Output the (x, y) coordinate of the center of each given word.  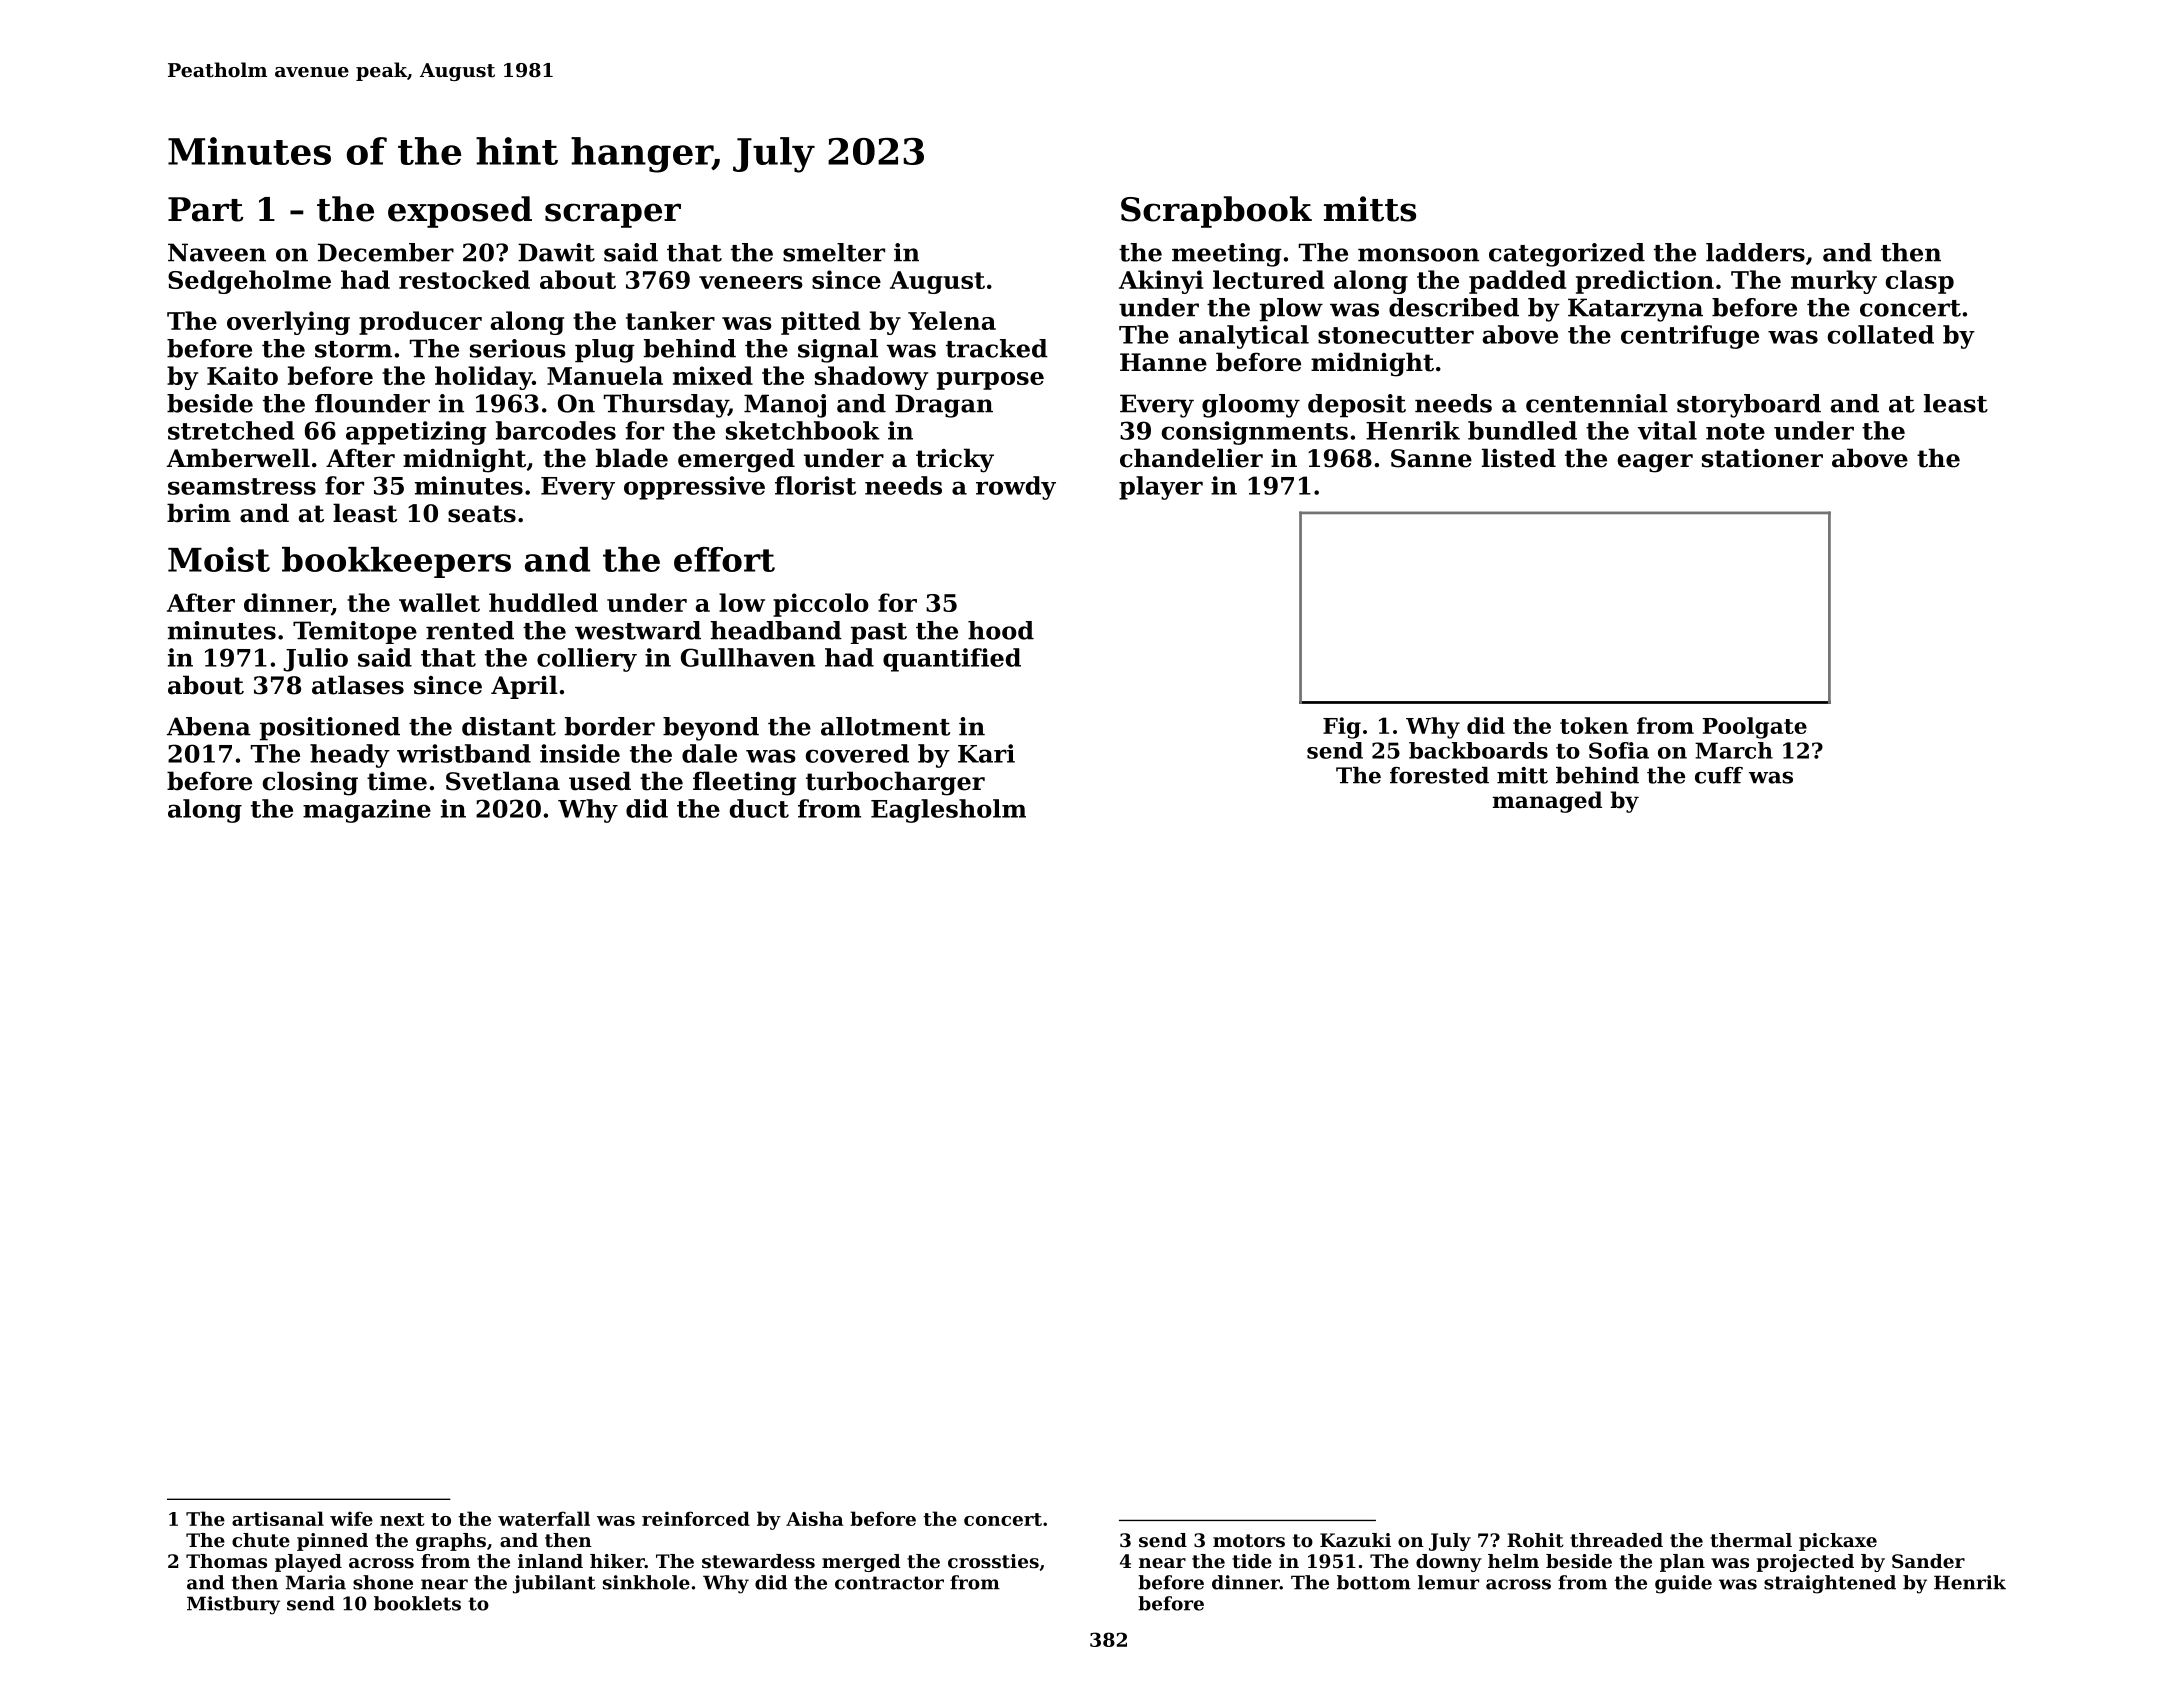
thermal (1751, 1540)
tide (1252, 1561)
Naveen (217, 252)
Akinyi (1161, 282)
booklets (417, 1603)
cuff (1719, 775)
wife (351, 1518)
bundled (1522, 430)
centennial (1597, 403)
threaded (1616, 1540)
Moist (219, 559)
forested (1439, 775)
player (1161, 488)
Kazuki (1355, 1540)
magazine (367, 811)
